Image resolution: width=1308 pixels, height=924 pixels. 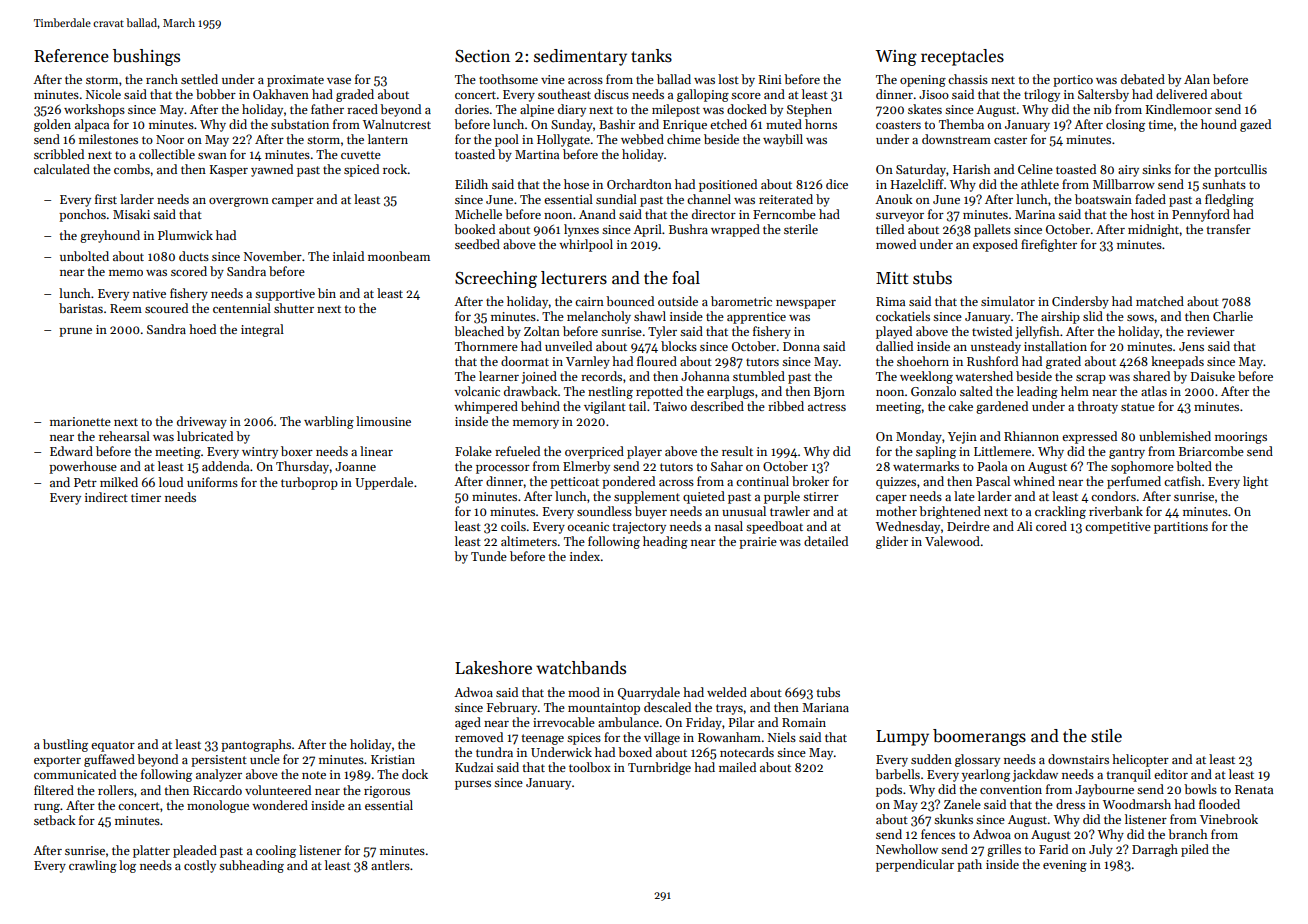 I want to click on welded, so click(x=727, y=692).
